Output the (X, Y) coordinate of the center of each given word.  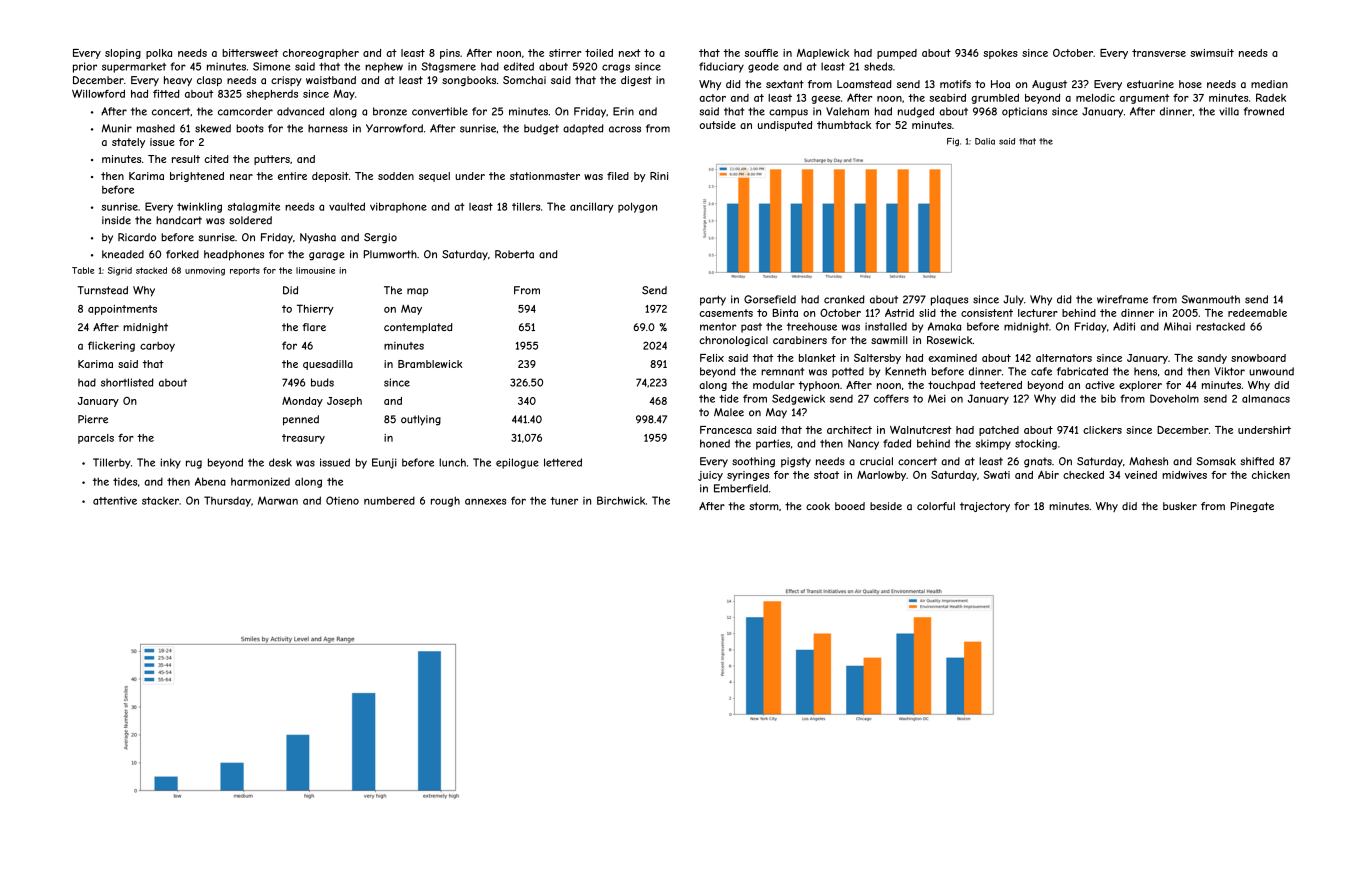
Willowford (98, 93)
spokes (1000, 54)
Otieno (342, 500)
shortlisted (127, 382)
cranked (844, 299)
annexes (485, 501)
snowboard (1258, 358)
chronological (733, 341)
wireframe (1122, 299)
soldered (250, 220)
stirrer (565, 53)
